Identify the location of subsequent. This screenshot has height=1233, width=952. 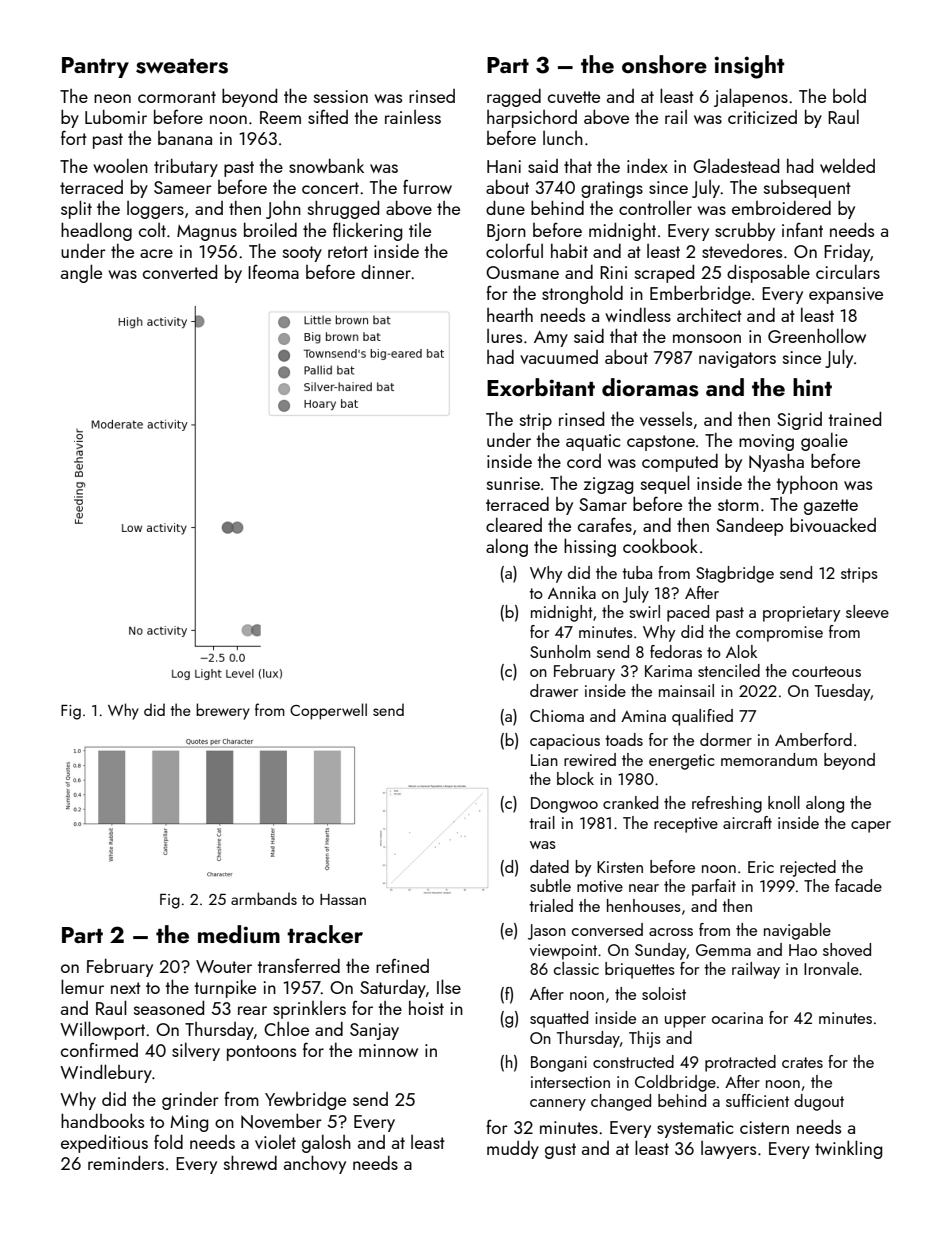
(807, 189).
